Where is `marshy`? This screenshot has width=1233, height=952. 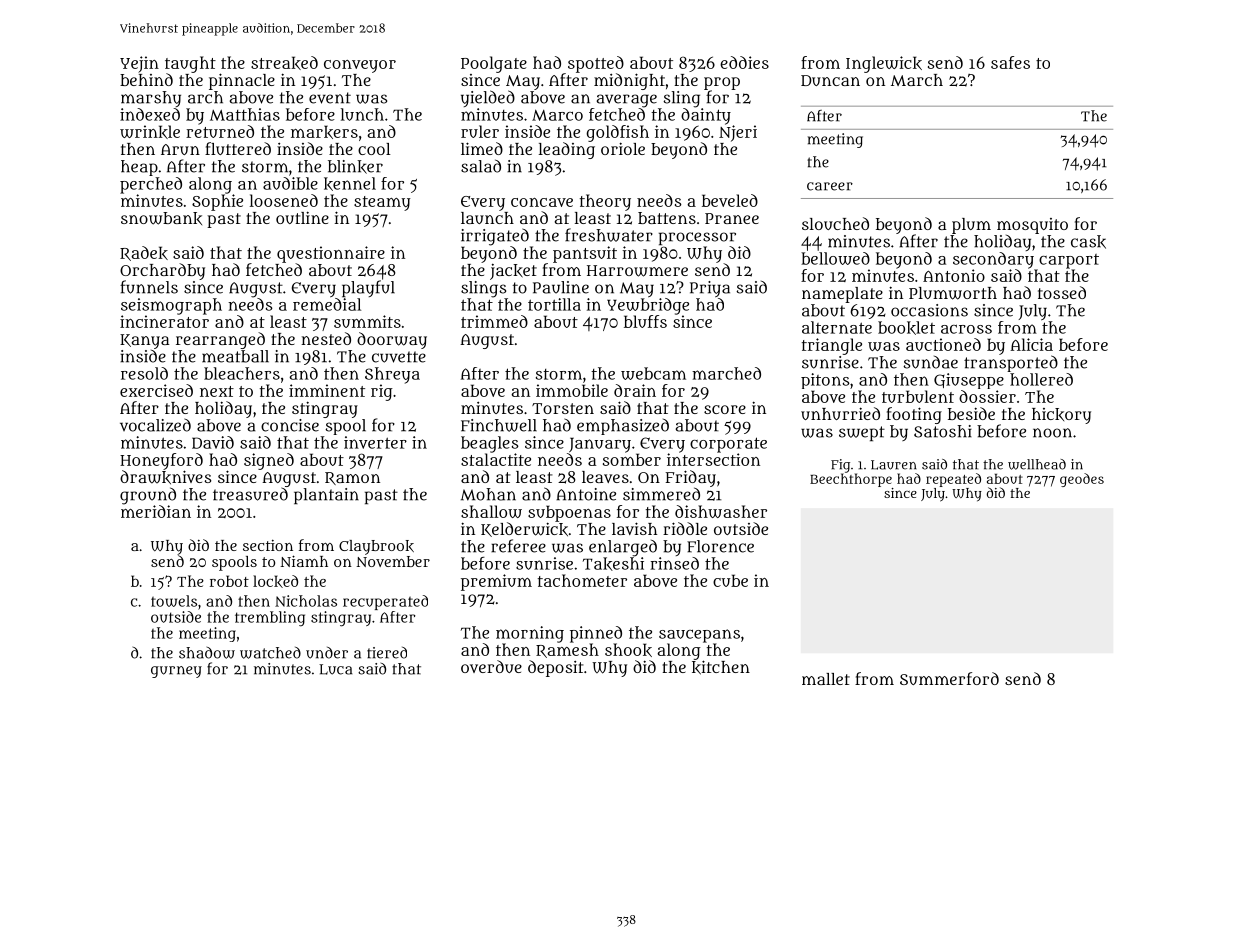
marshy is located at coordinates (151, 99).
